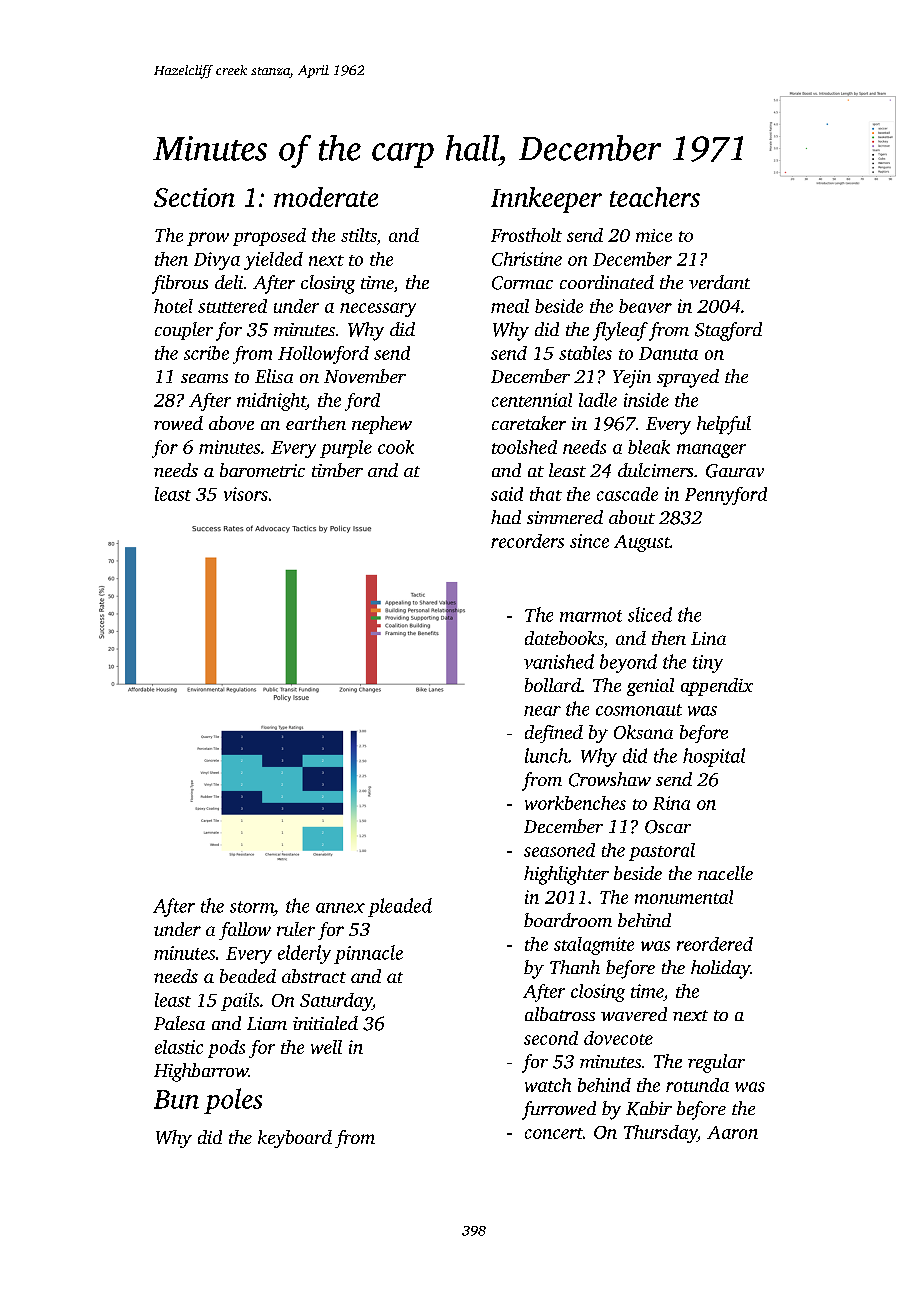 This screenshot has height=1311, width=924. Describe the element at coordinates (400, 907) in the screenshot. I see `pleaded` at that location.
